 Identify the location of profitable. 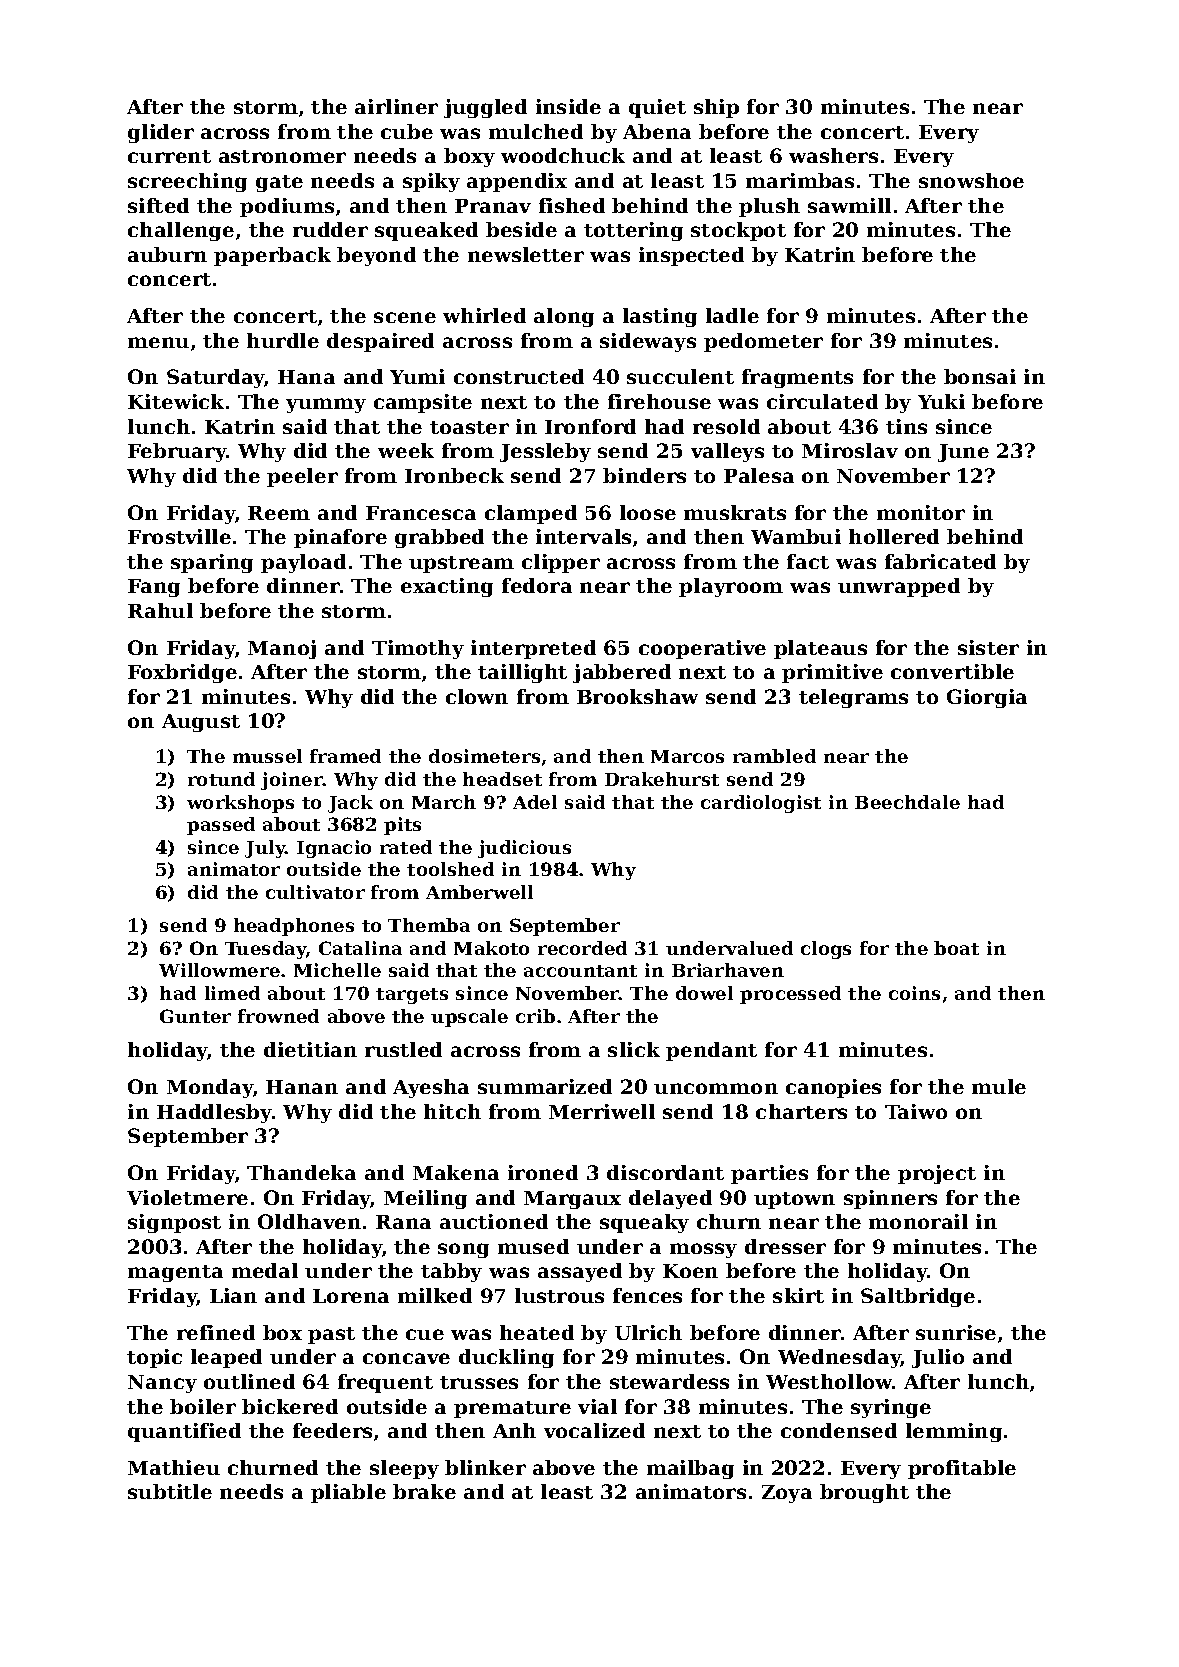
(962, 1469).
